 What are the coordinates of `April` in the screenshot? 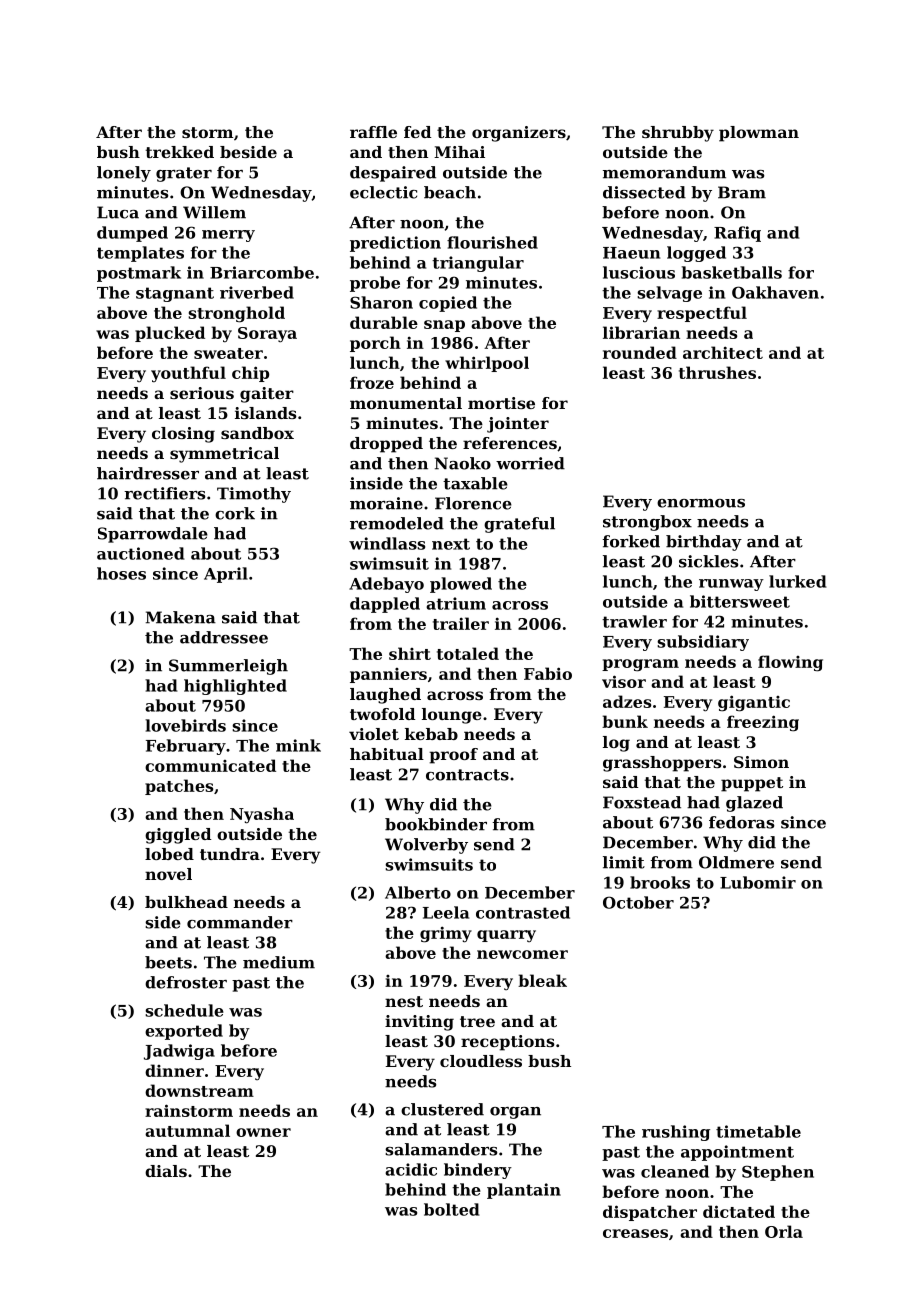 It's located at (226, 575).
